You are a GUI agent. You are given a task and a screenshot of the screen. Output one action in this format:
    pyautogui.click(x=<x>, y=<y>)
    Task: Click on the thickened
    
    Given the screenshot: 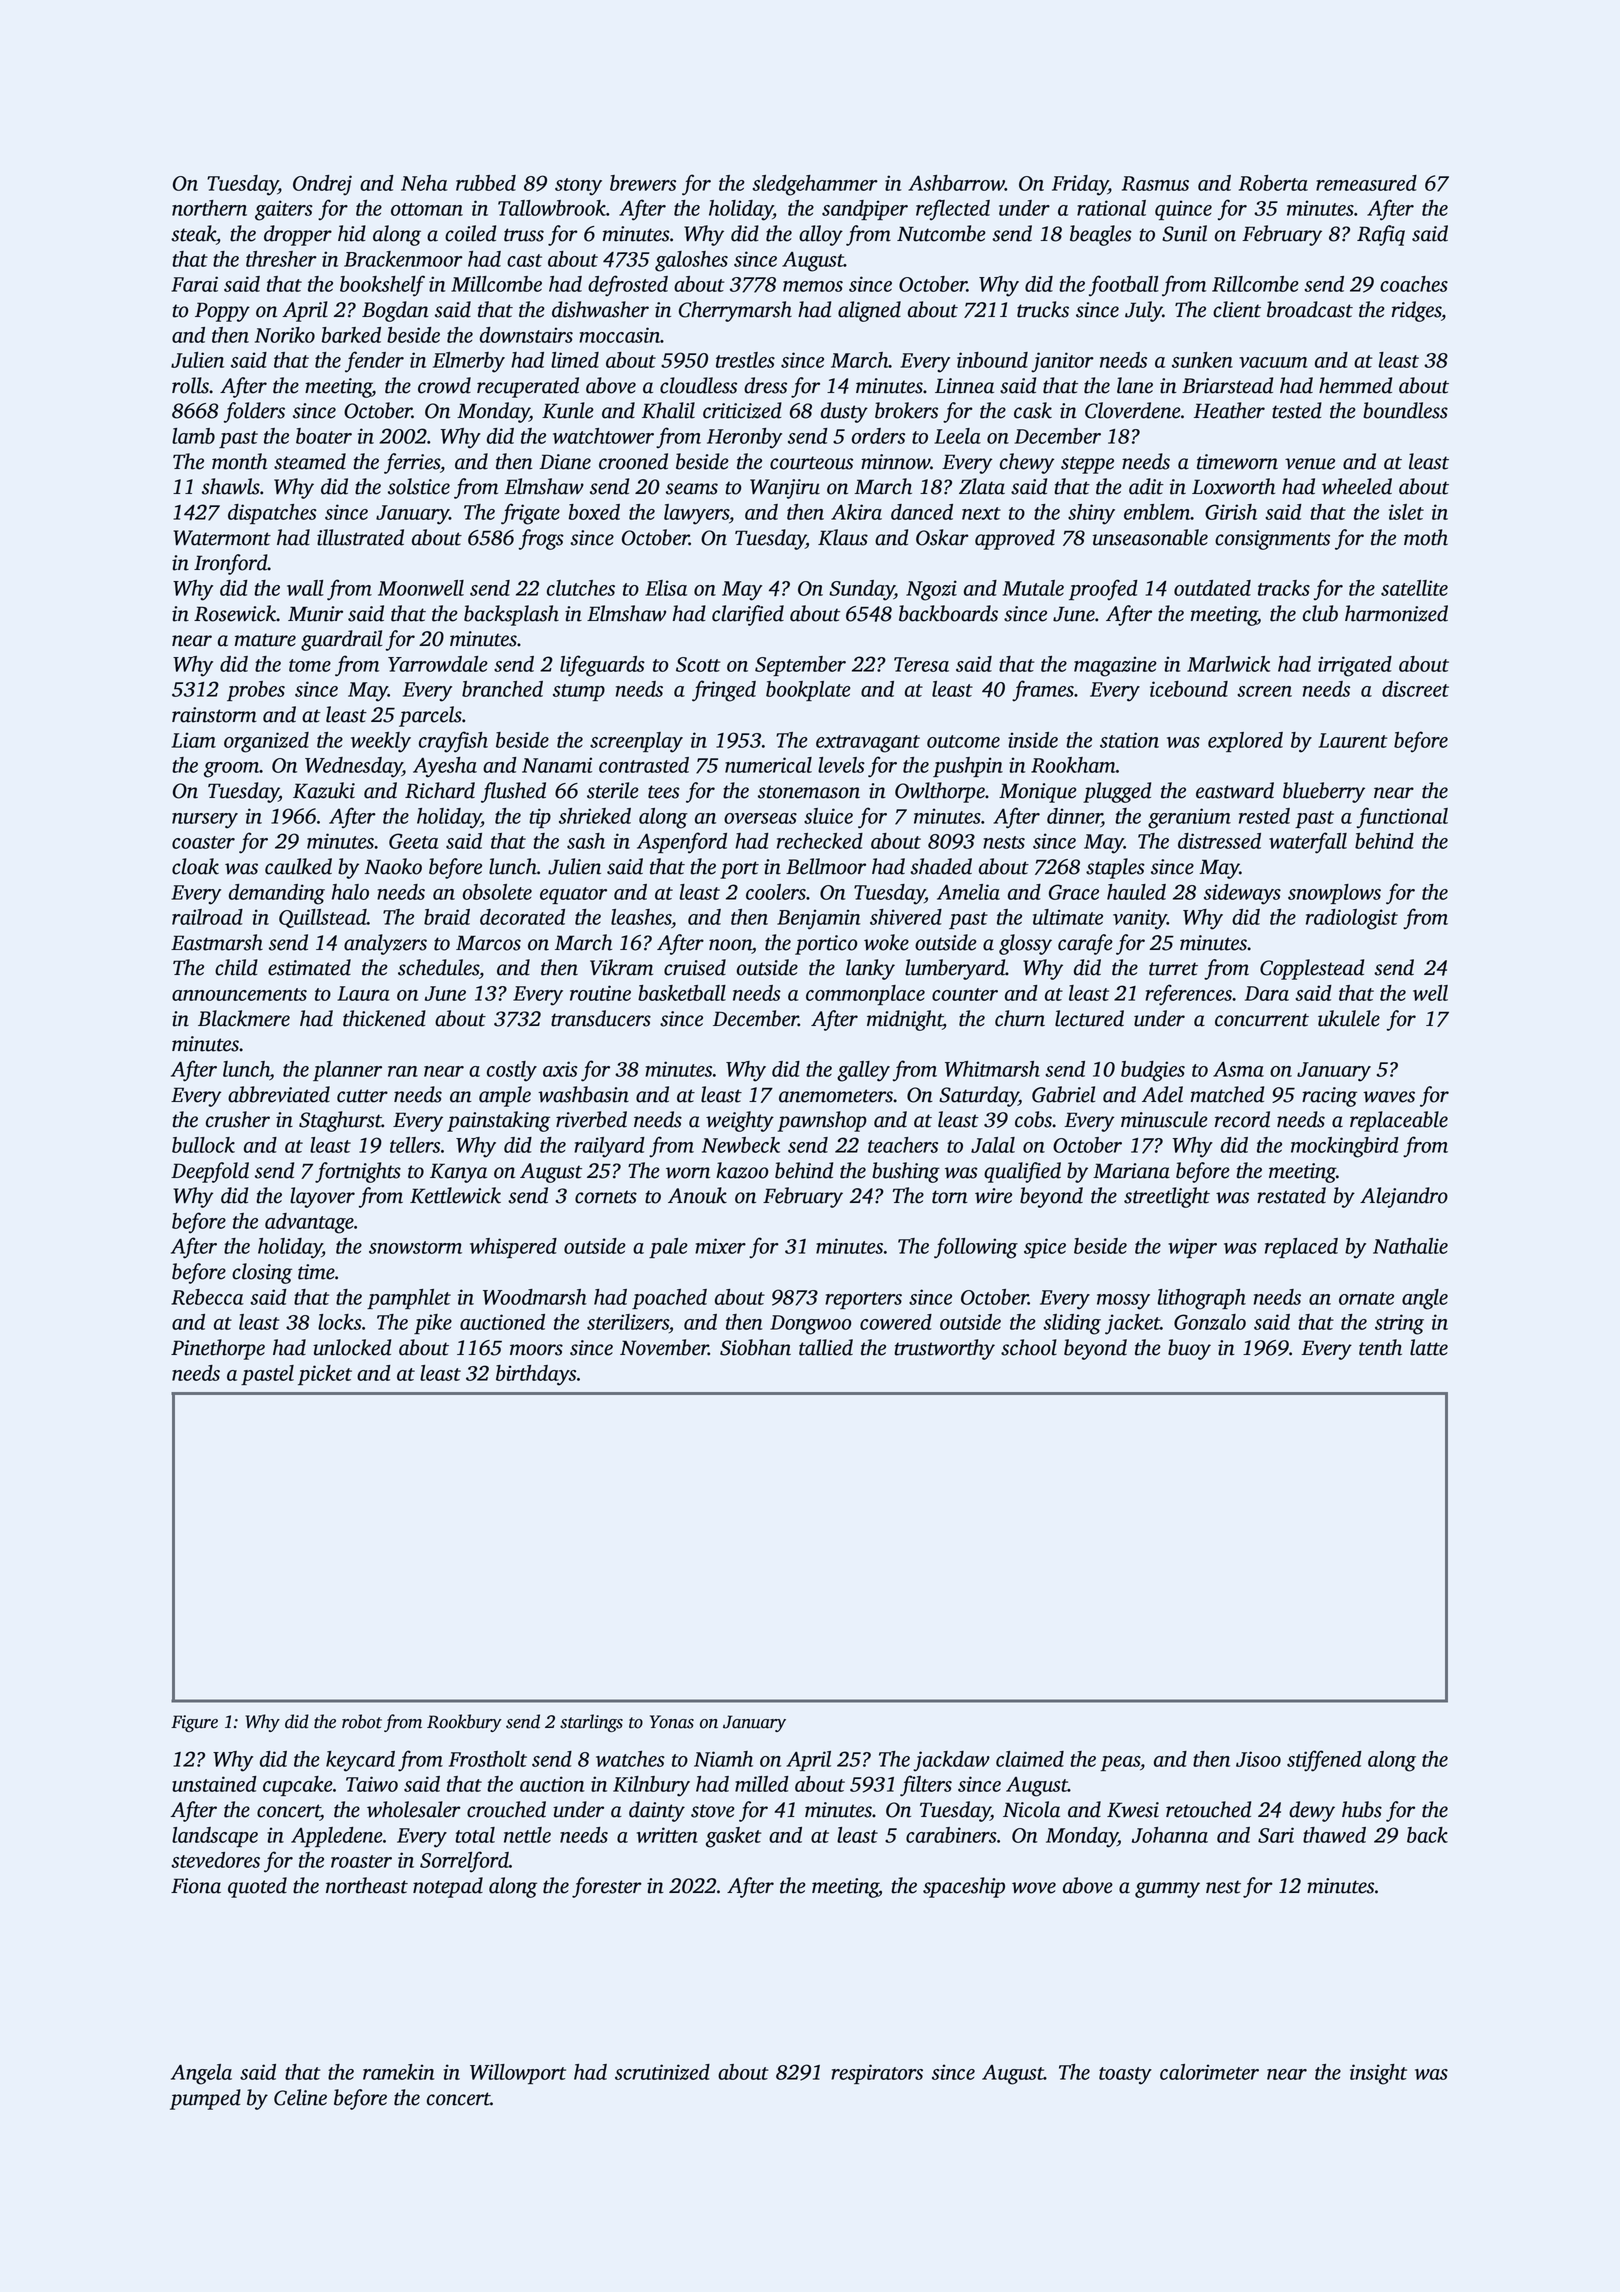 What is the action you would take?
    pyautogui.click(x=384, y=1018)
